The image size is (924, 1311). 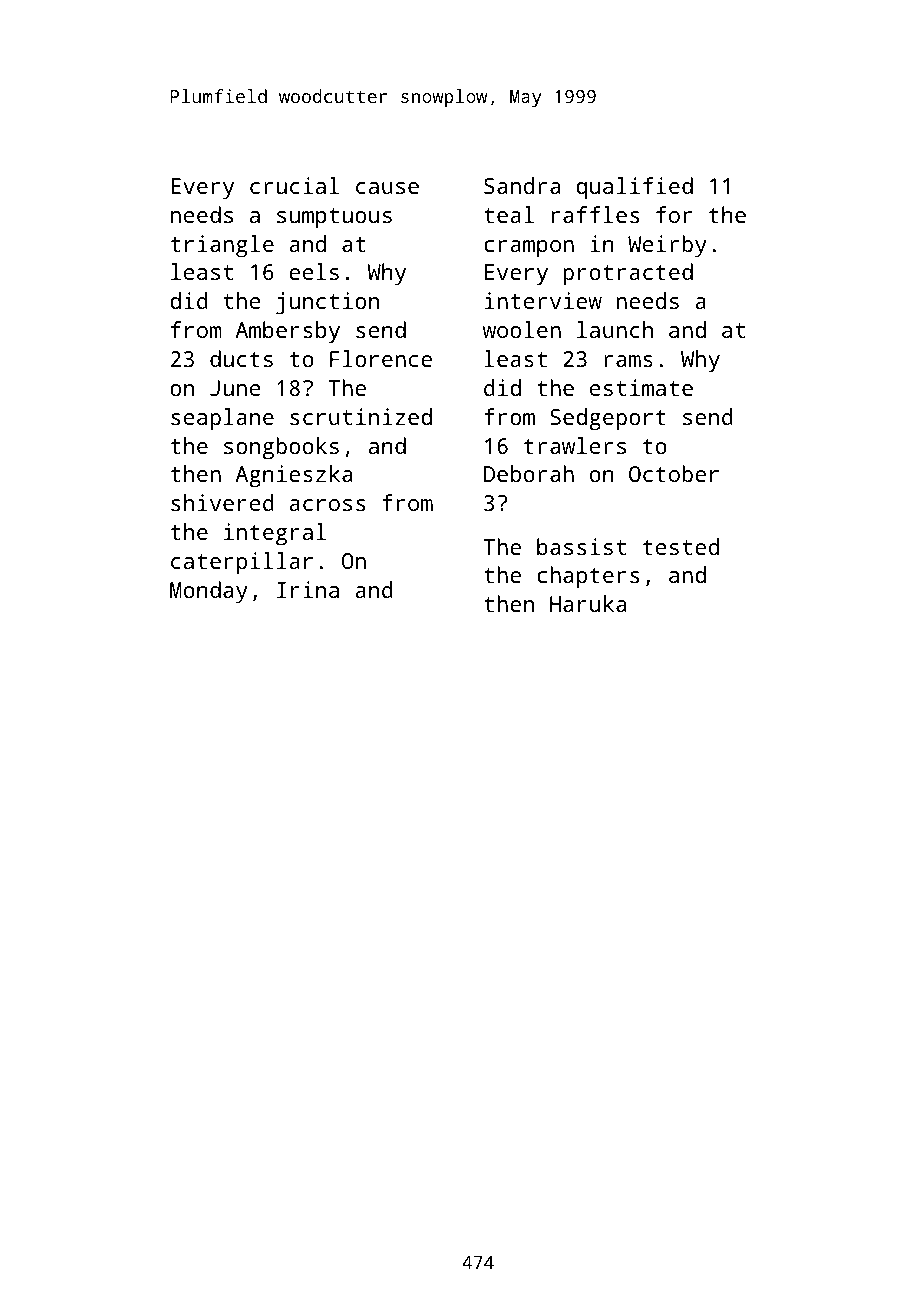 What do you see at coordinates (595, 214) in the page?
I see `raffles` at bounding box center [595, 214].
